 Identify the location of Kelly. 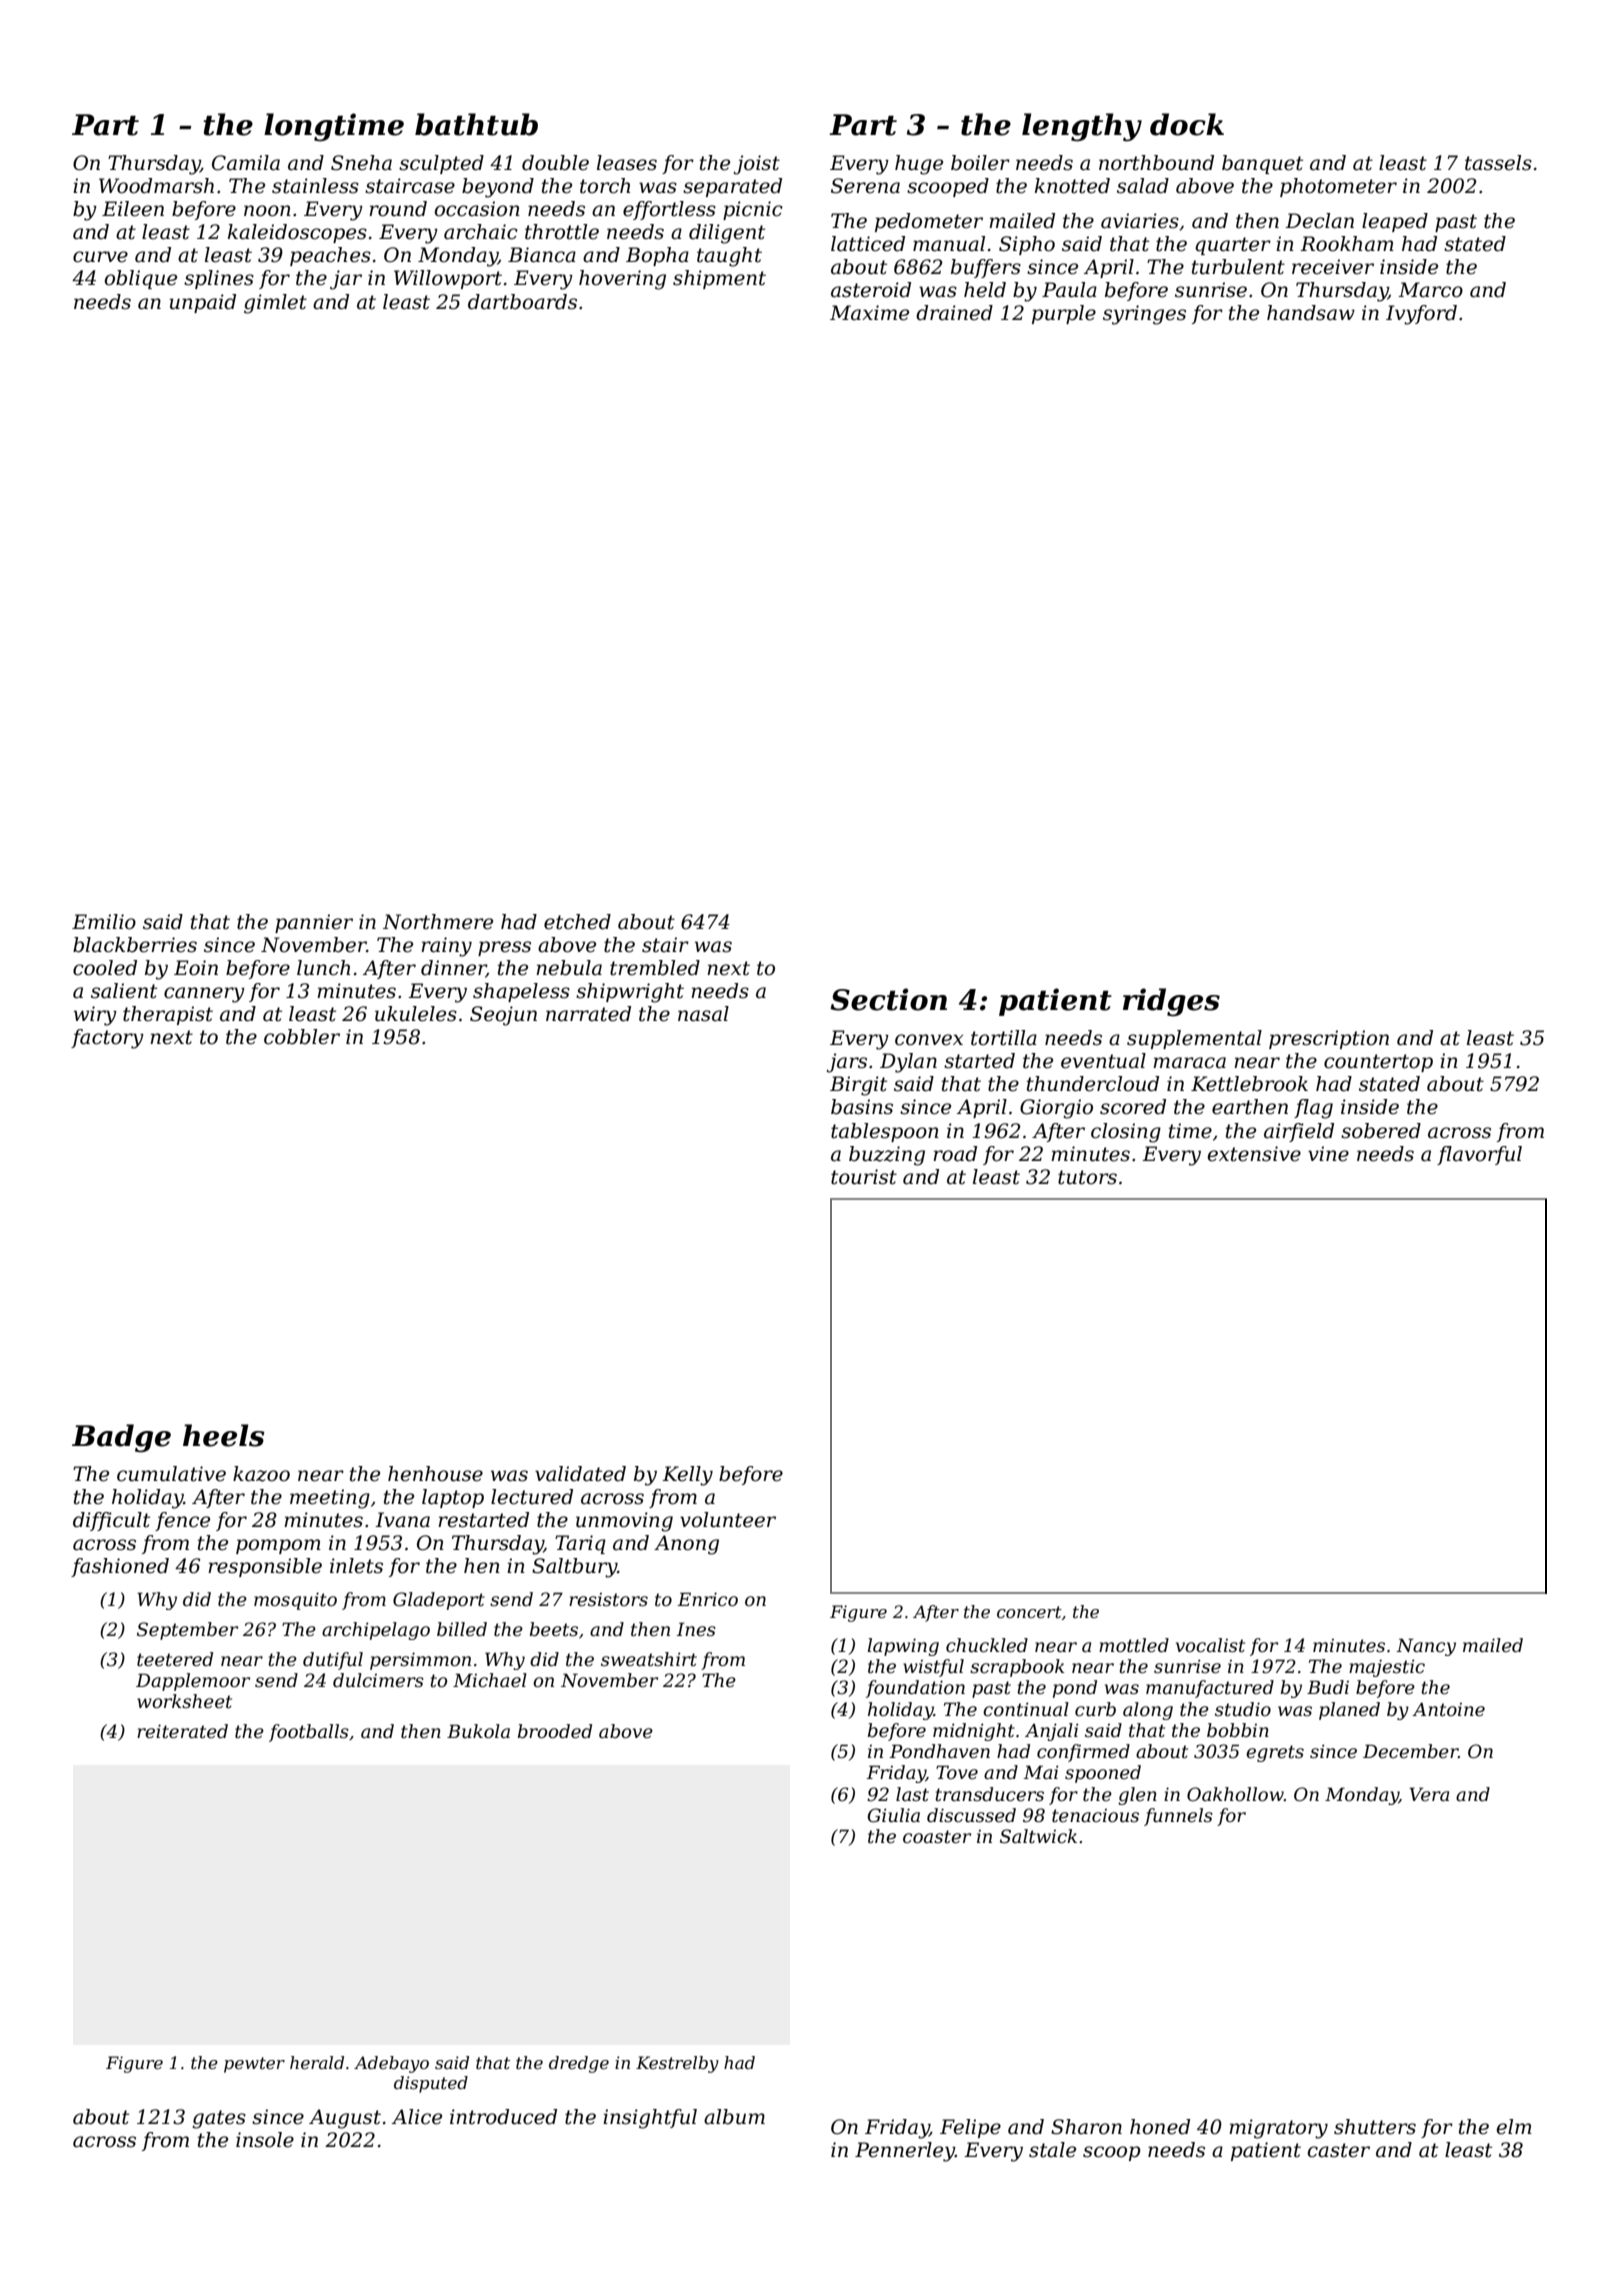
(687, 1476).
